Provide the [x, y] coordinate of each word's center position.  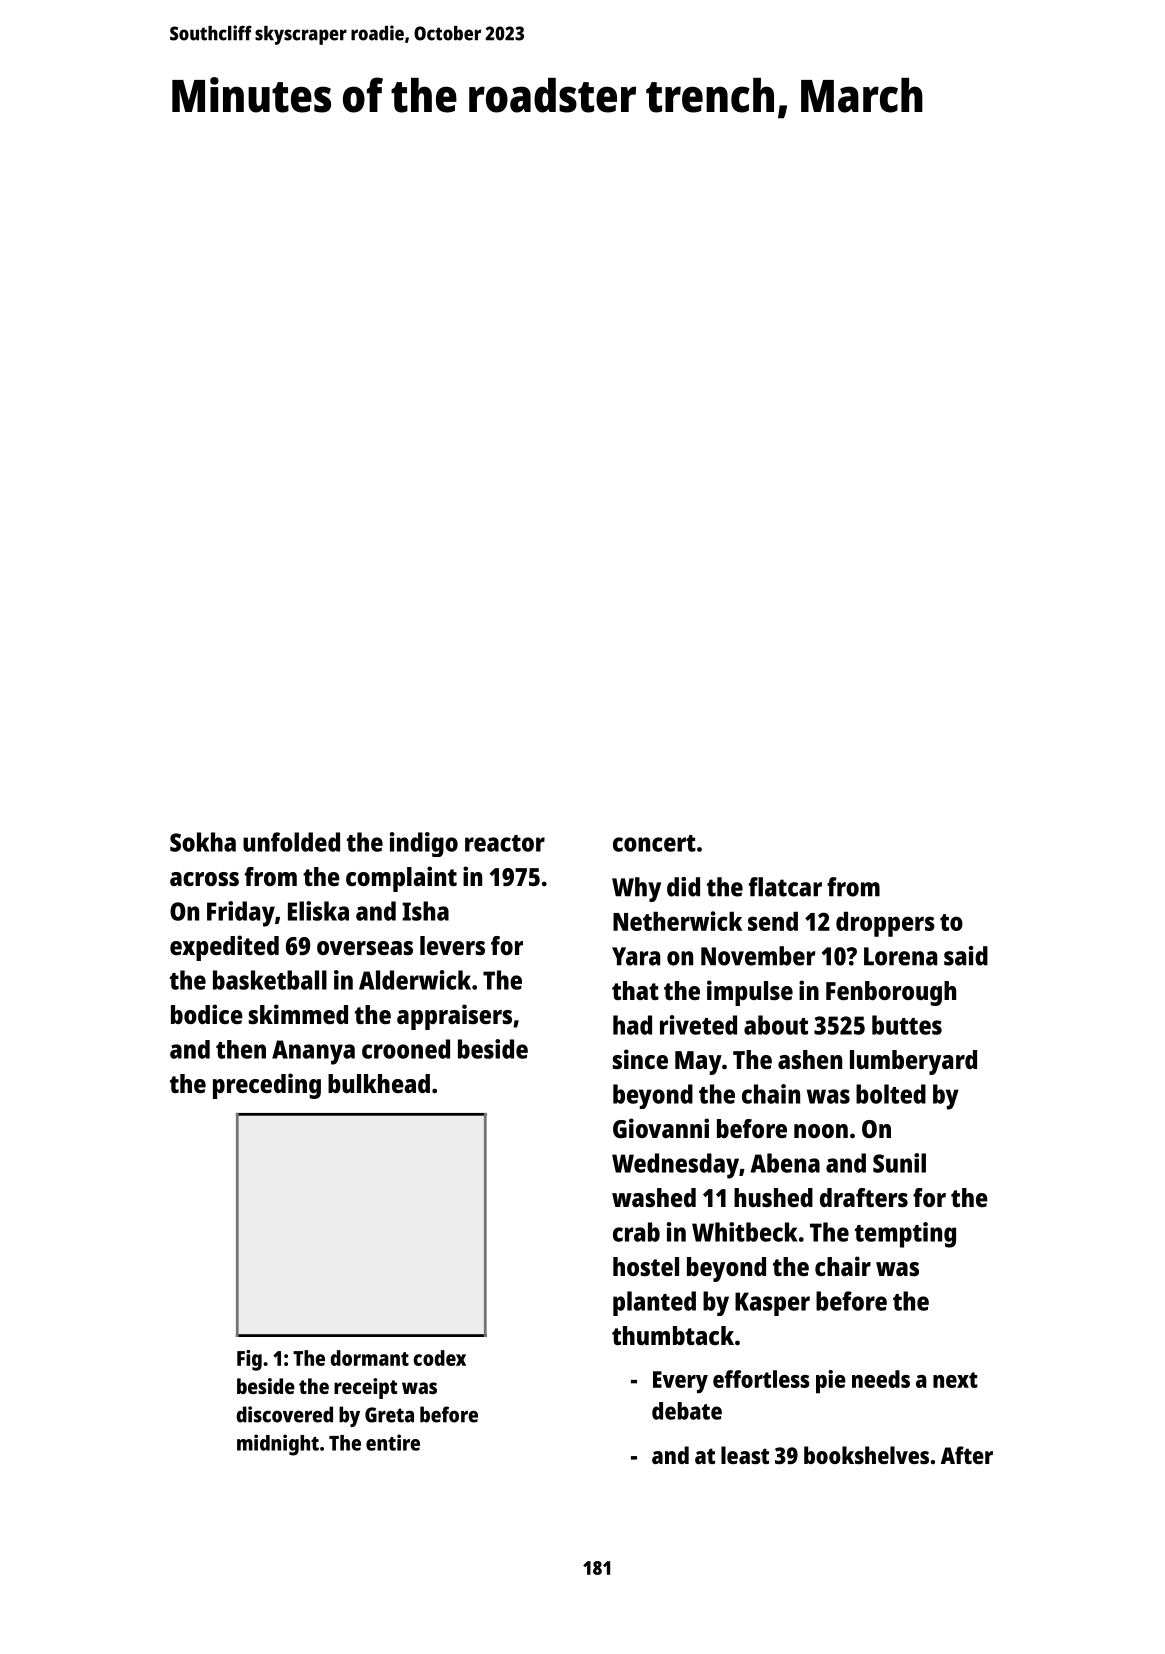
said [966, 956]
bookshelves [866, 1455]
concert [654, 843]
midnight [278, 1445]
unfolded [291, 842]
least [745, 1455]
